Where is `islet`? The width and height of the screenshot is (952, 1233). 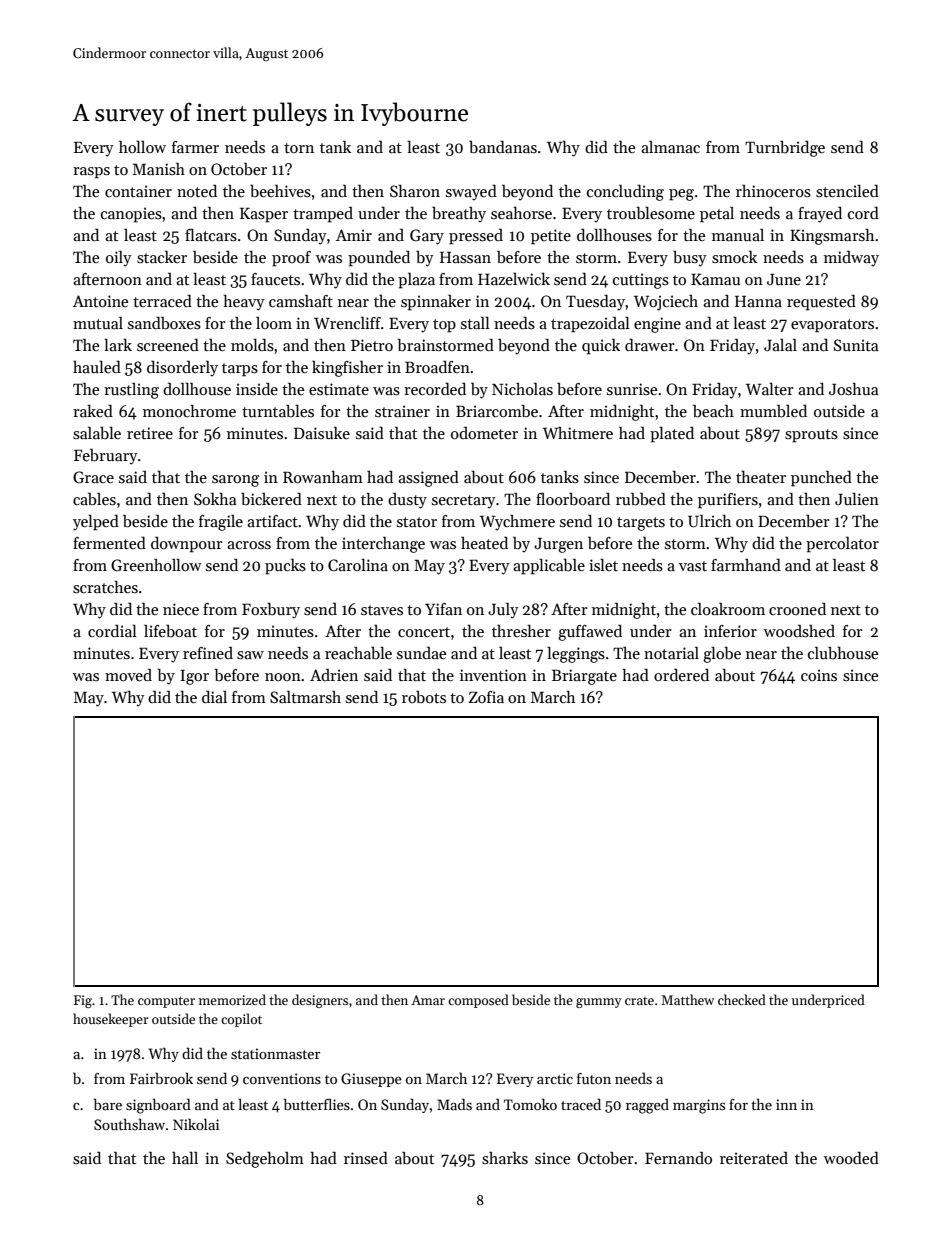 islet is located at coordinates (603, 565).
